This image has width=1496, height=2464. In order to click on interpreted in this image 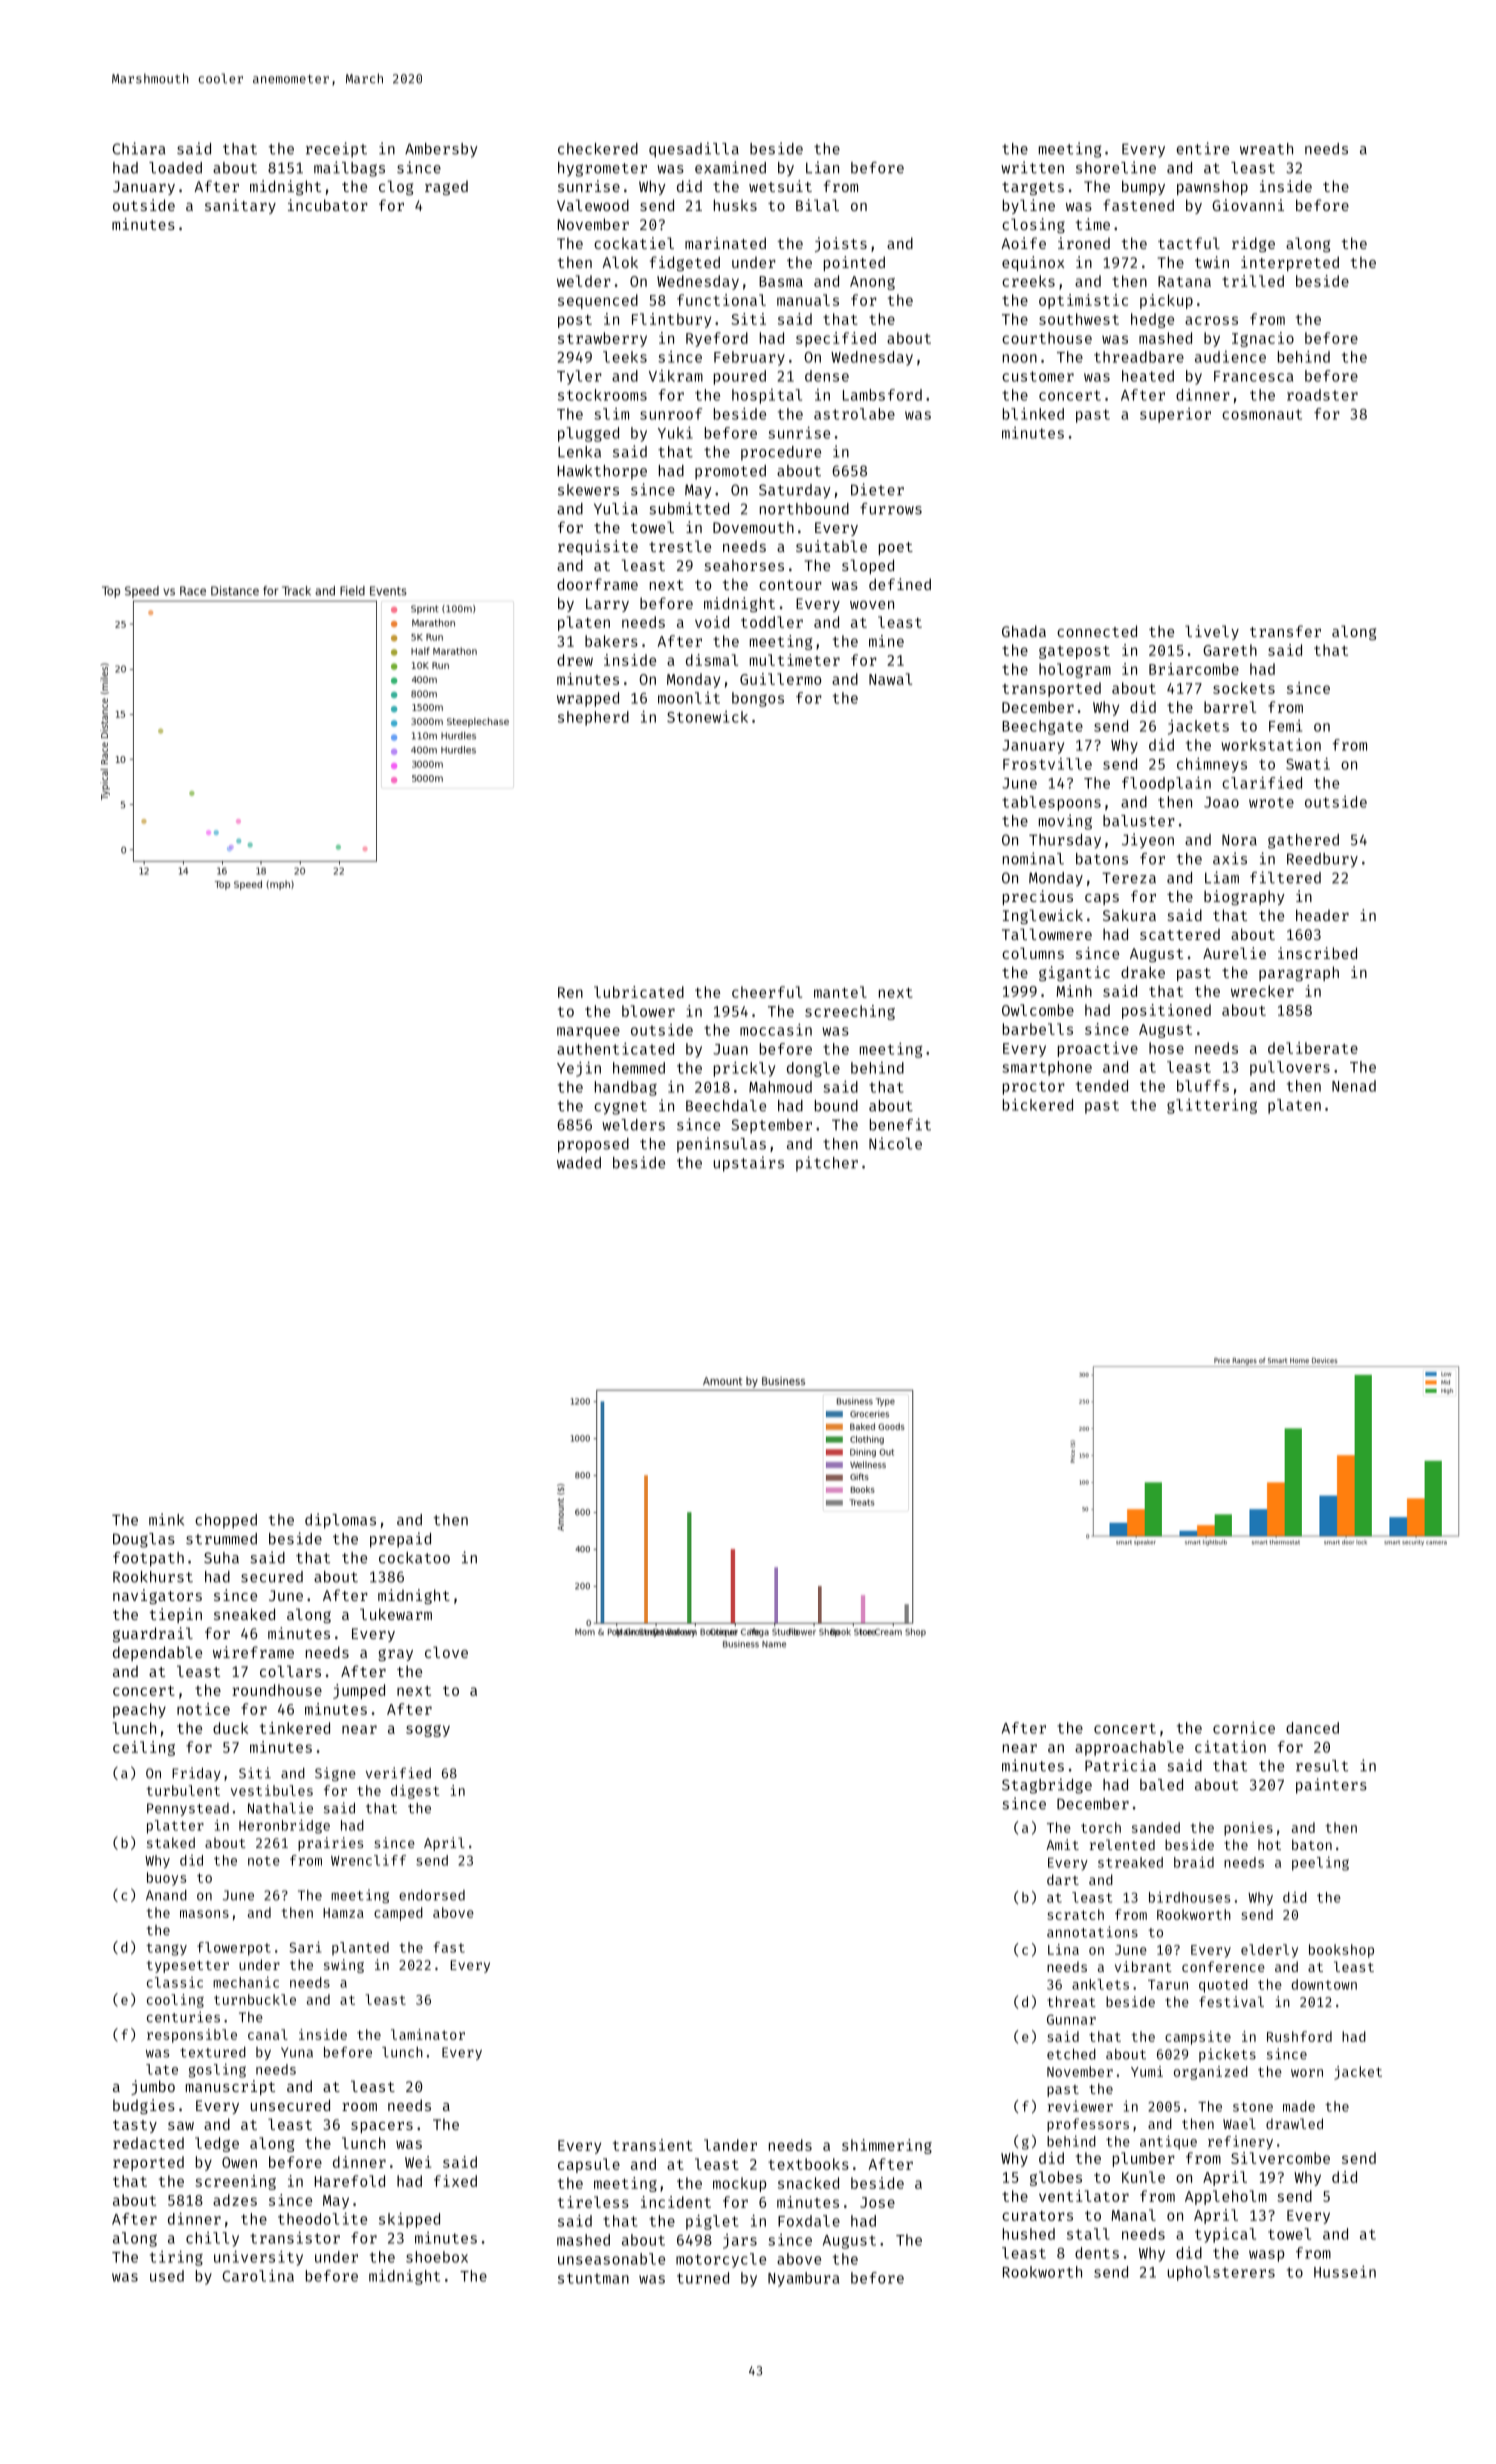, I will do `click(1290, 263)`.
